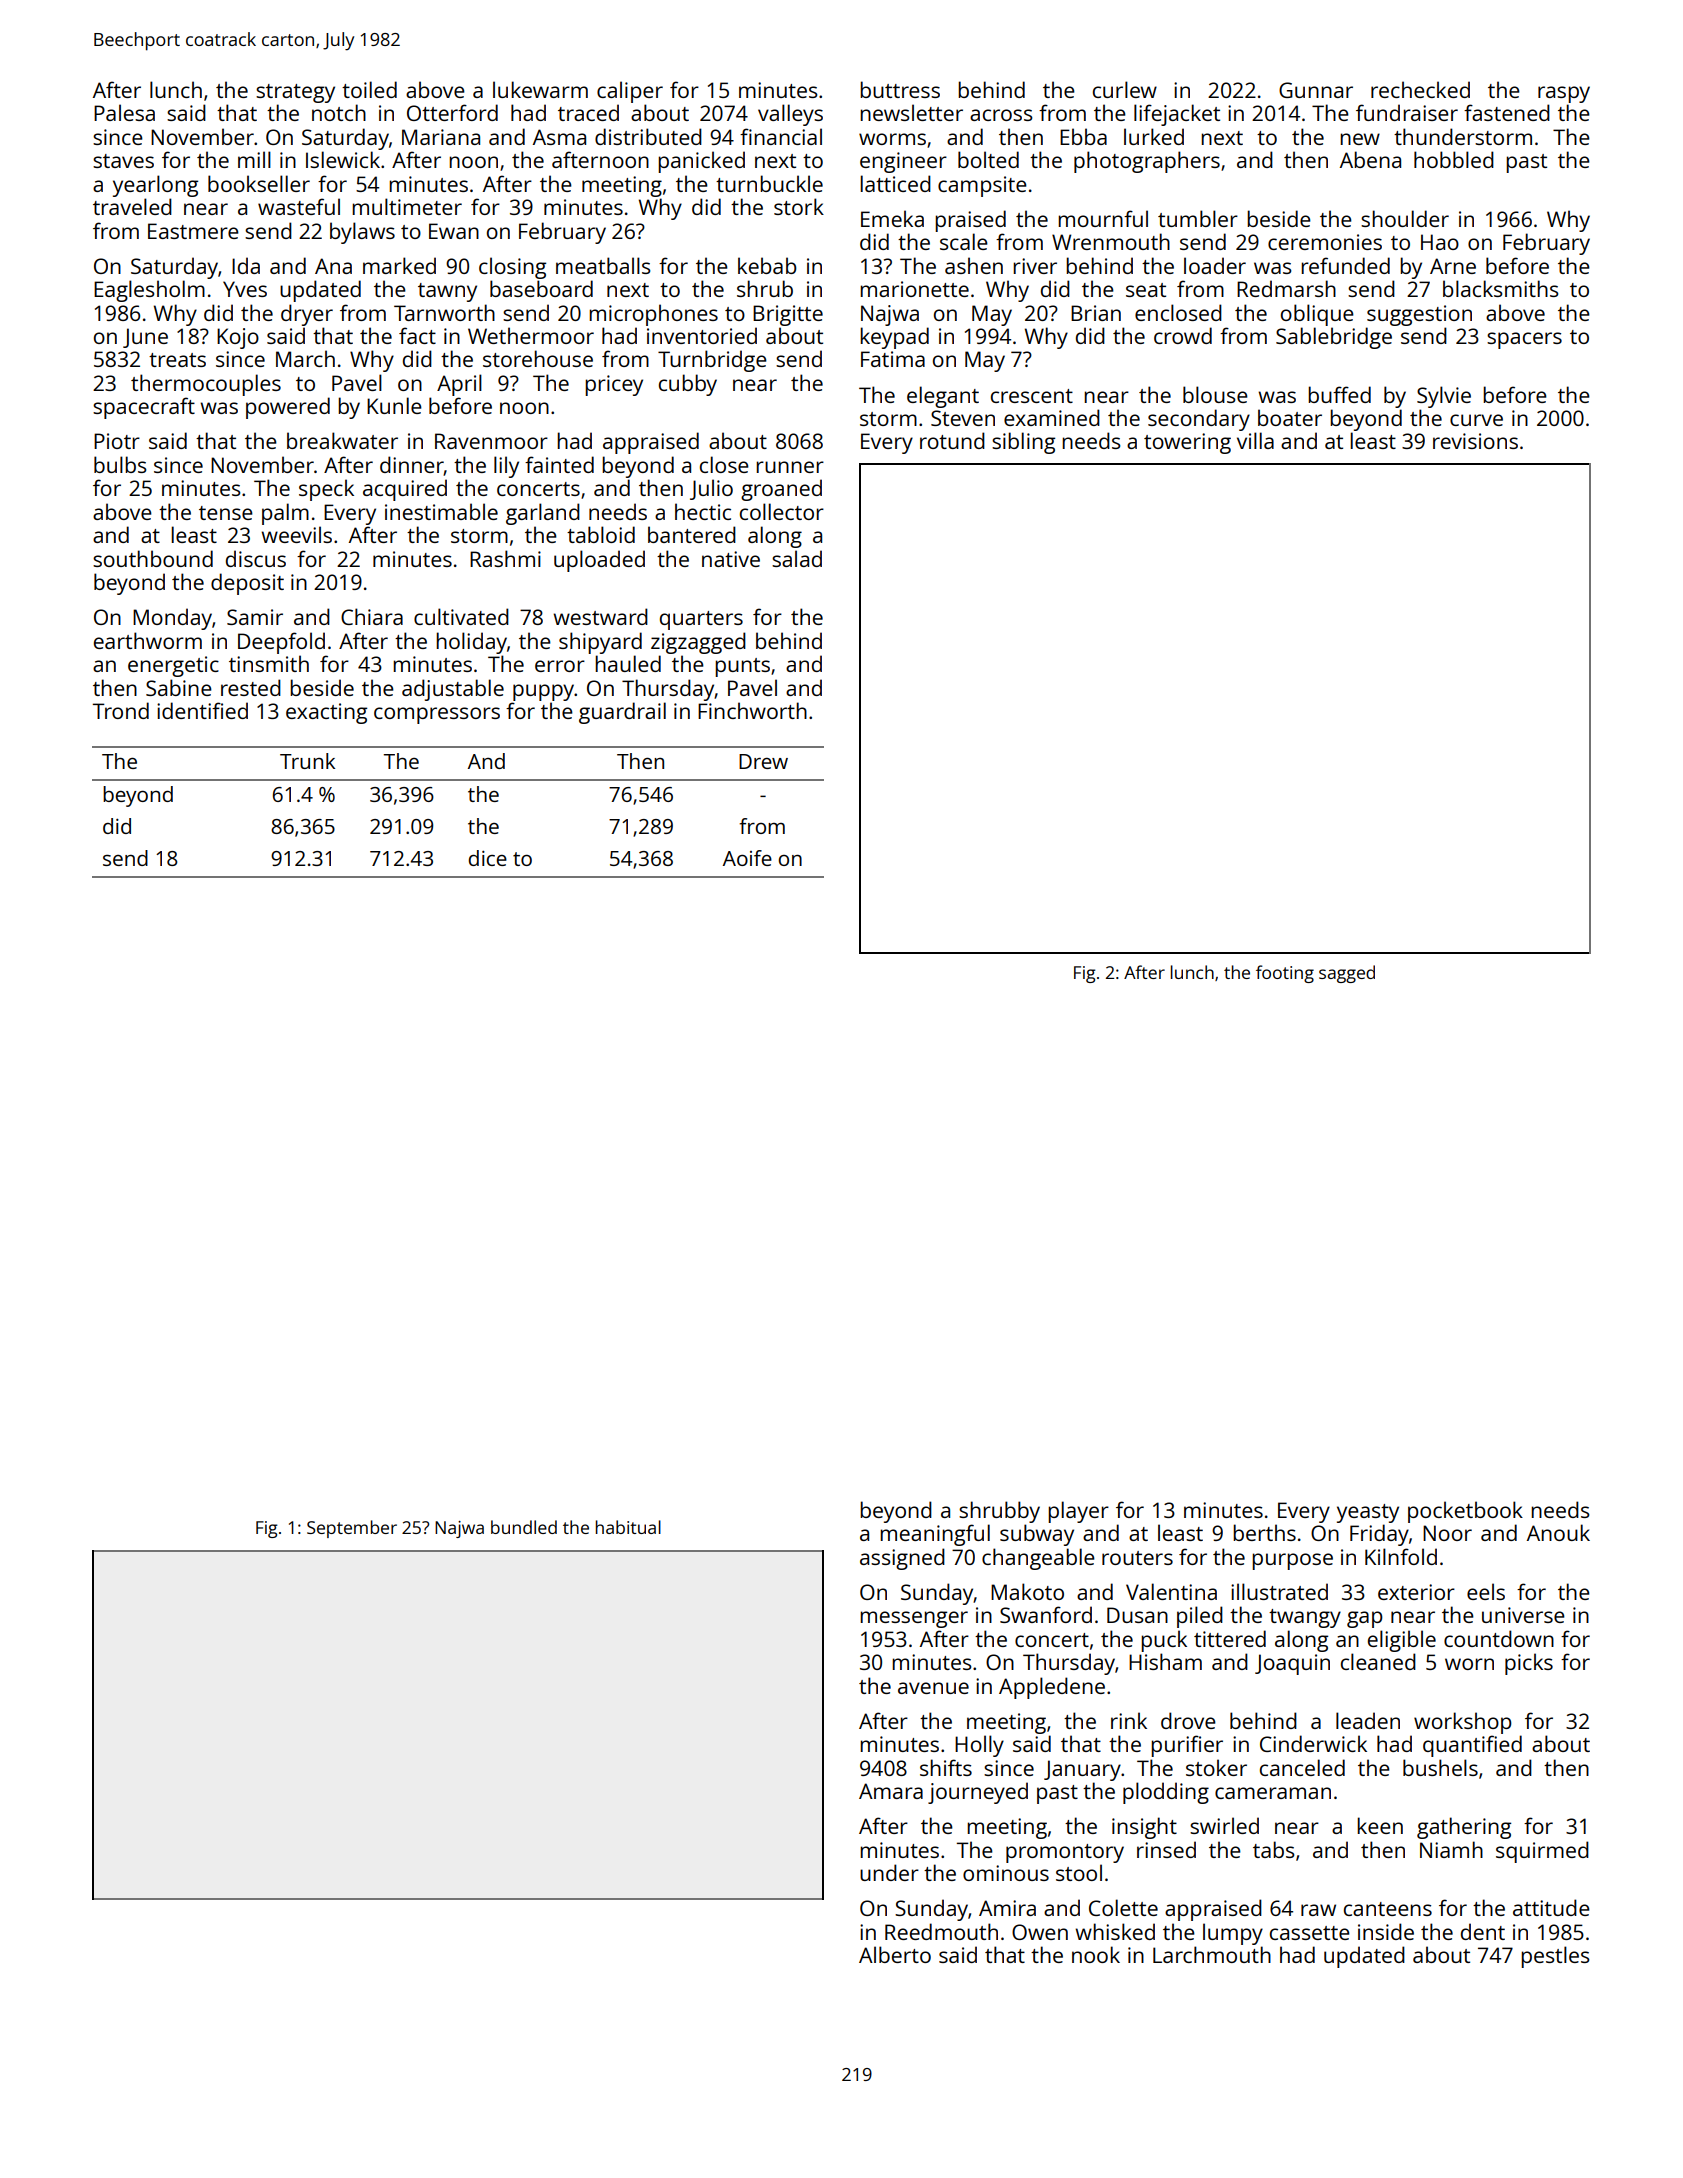 This image has width=1683, height=2178. I want to click on native, so click(731, 559).
